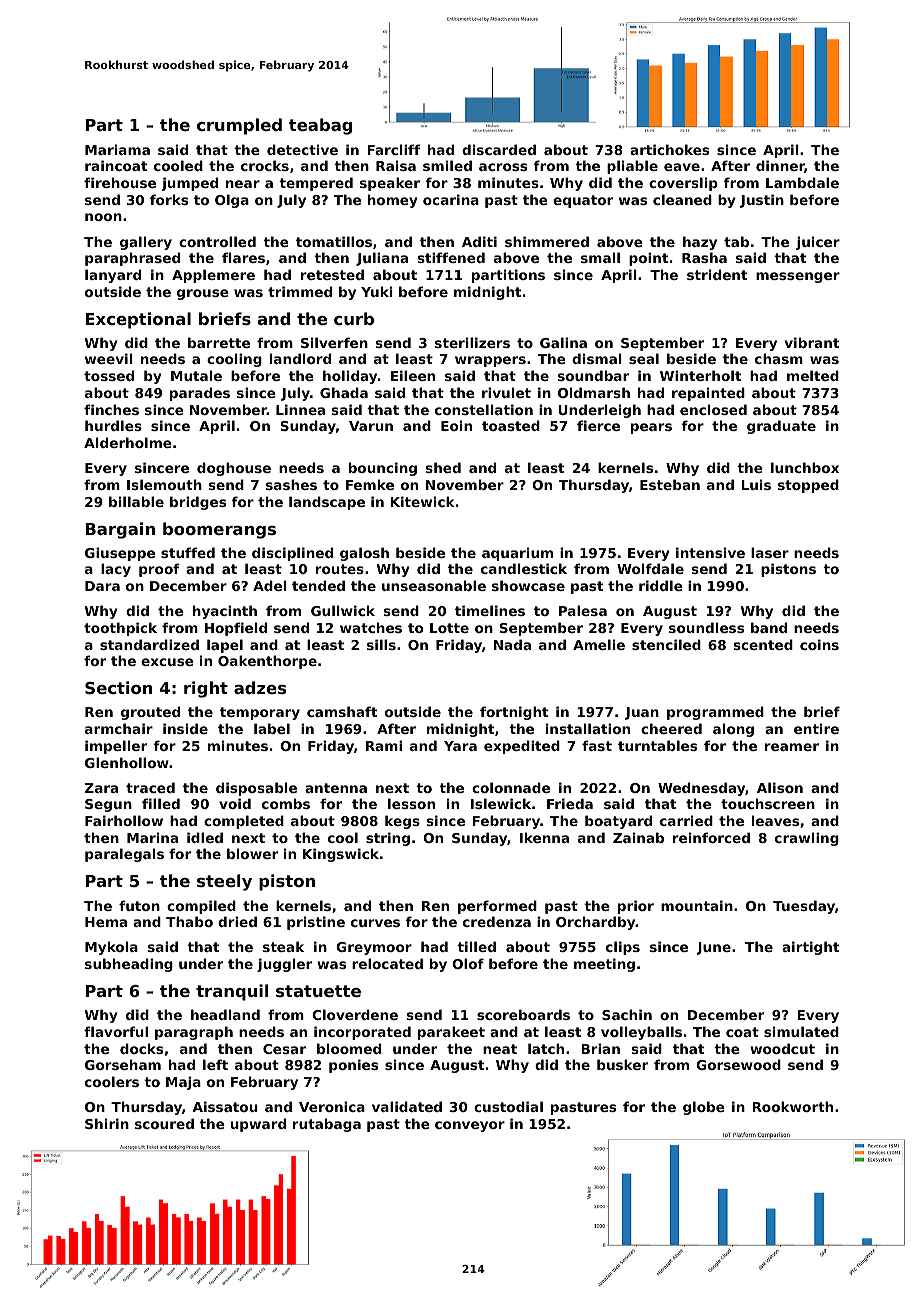 The width and height of the document is (924, 1308). Describe the element at coordinates (107, 1123) in the document. I see `Shirin` at that location.
